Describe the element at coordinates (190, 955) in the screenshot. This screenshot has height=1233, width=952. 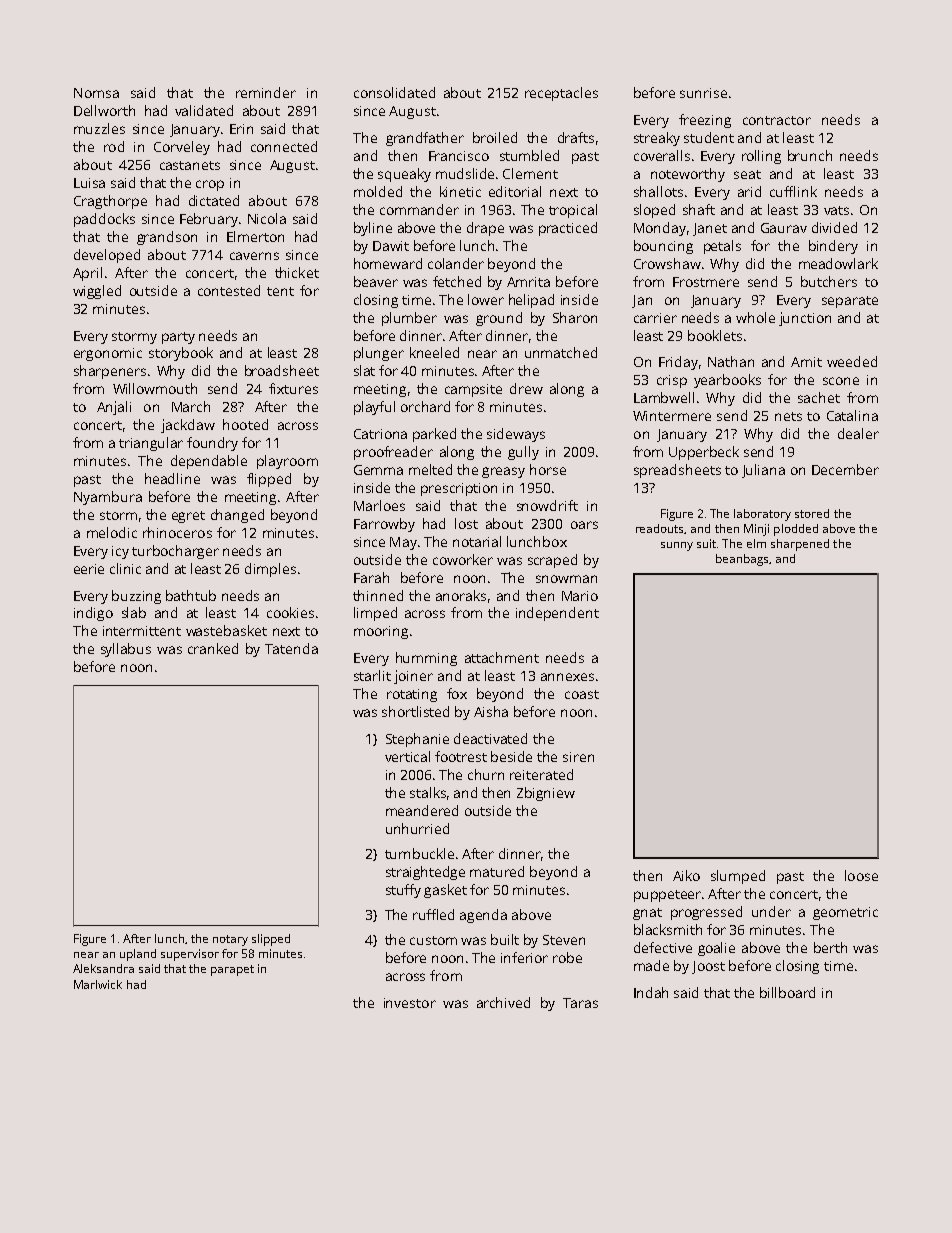
I see `supervisor` at that location.
